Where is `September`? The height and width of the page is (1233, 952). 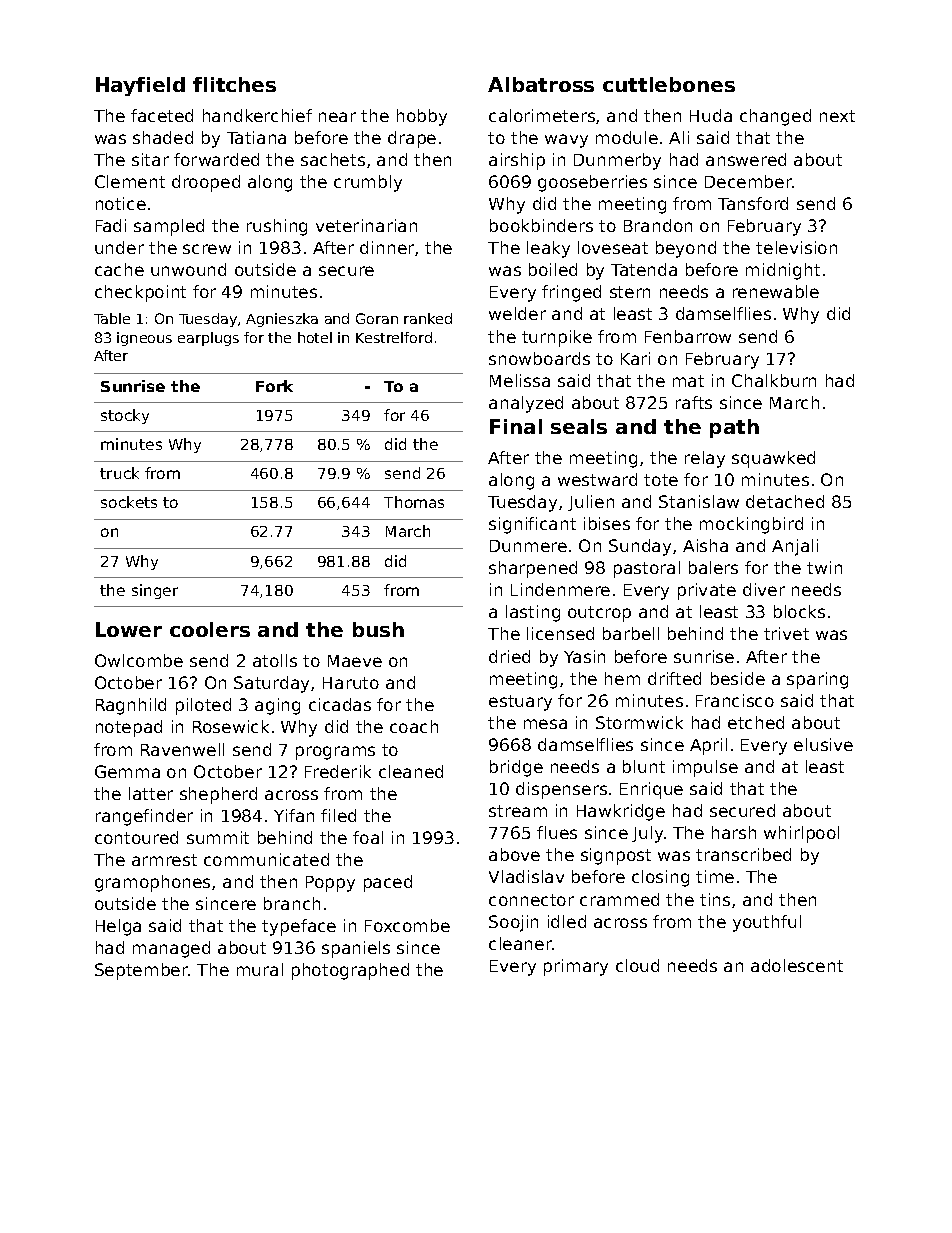 September is located at coordinates (142, 971).
